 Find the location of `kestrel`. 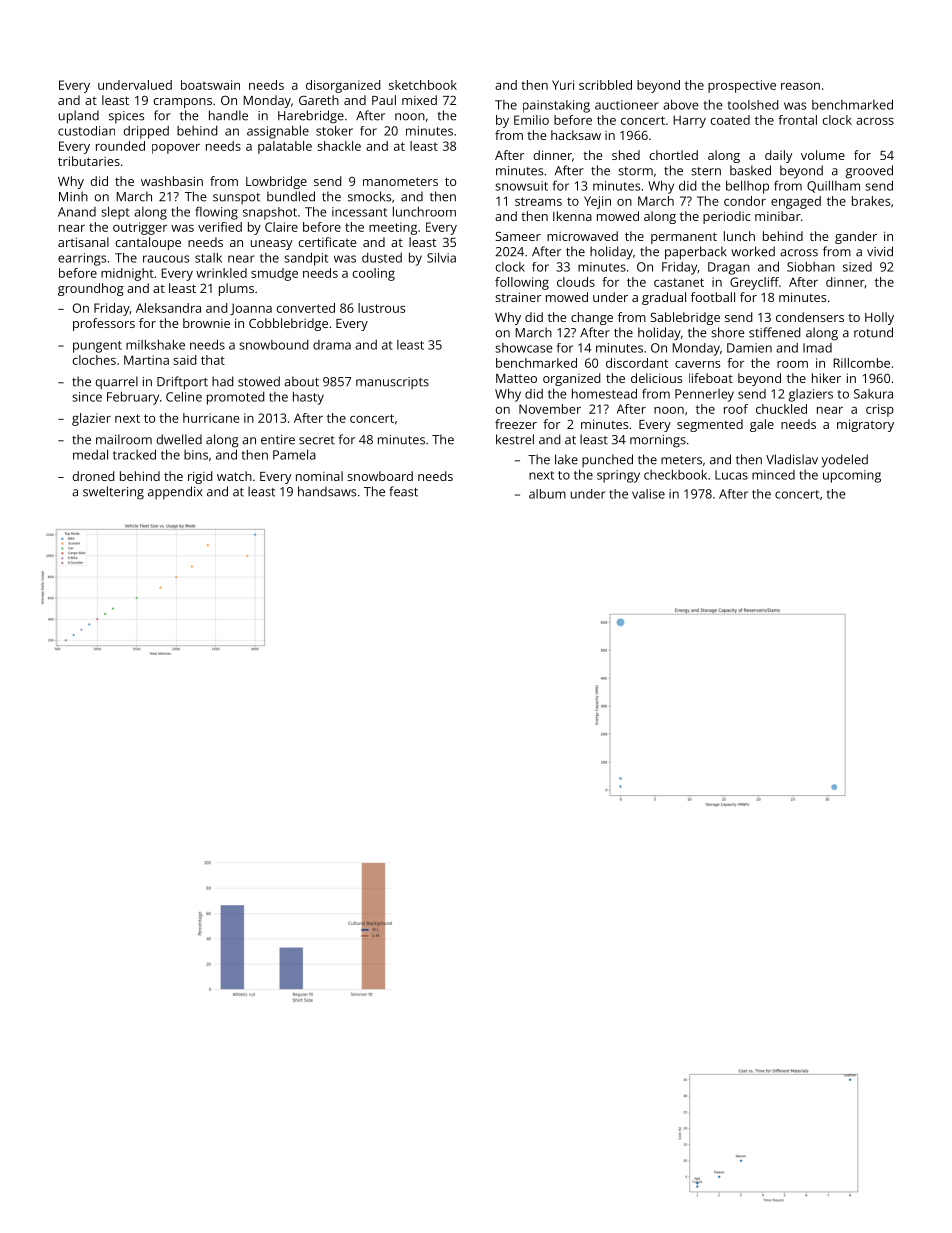

kestrel is located at coordinates (515, 439).
